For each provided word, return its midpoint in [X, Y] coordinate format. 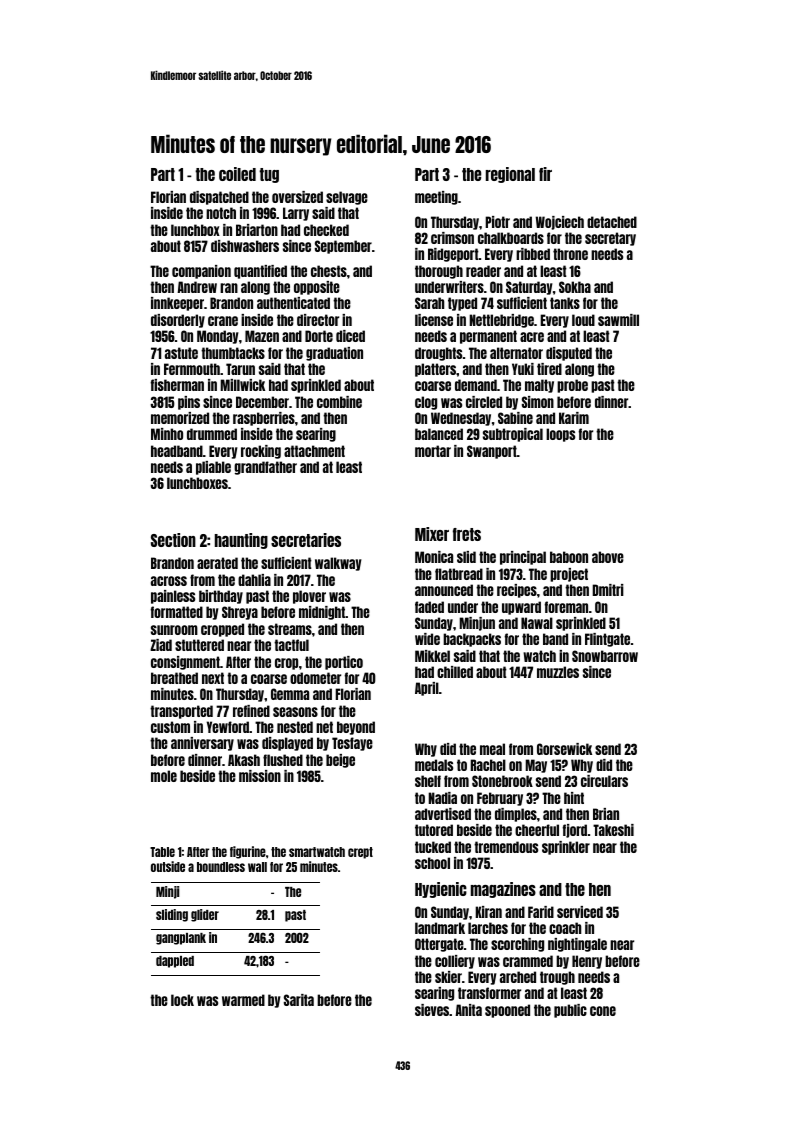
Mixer [432, 534]
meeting [436, 198]
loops [560, 435]
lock [182, 1000]
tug [269, 175]
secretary [610, 239]
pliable [213, 468]
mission [260, 776]
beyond [356, 728]
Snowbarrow [605, 656]
